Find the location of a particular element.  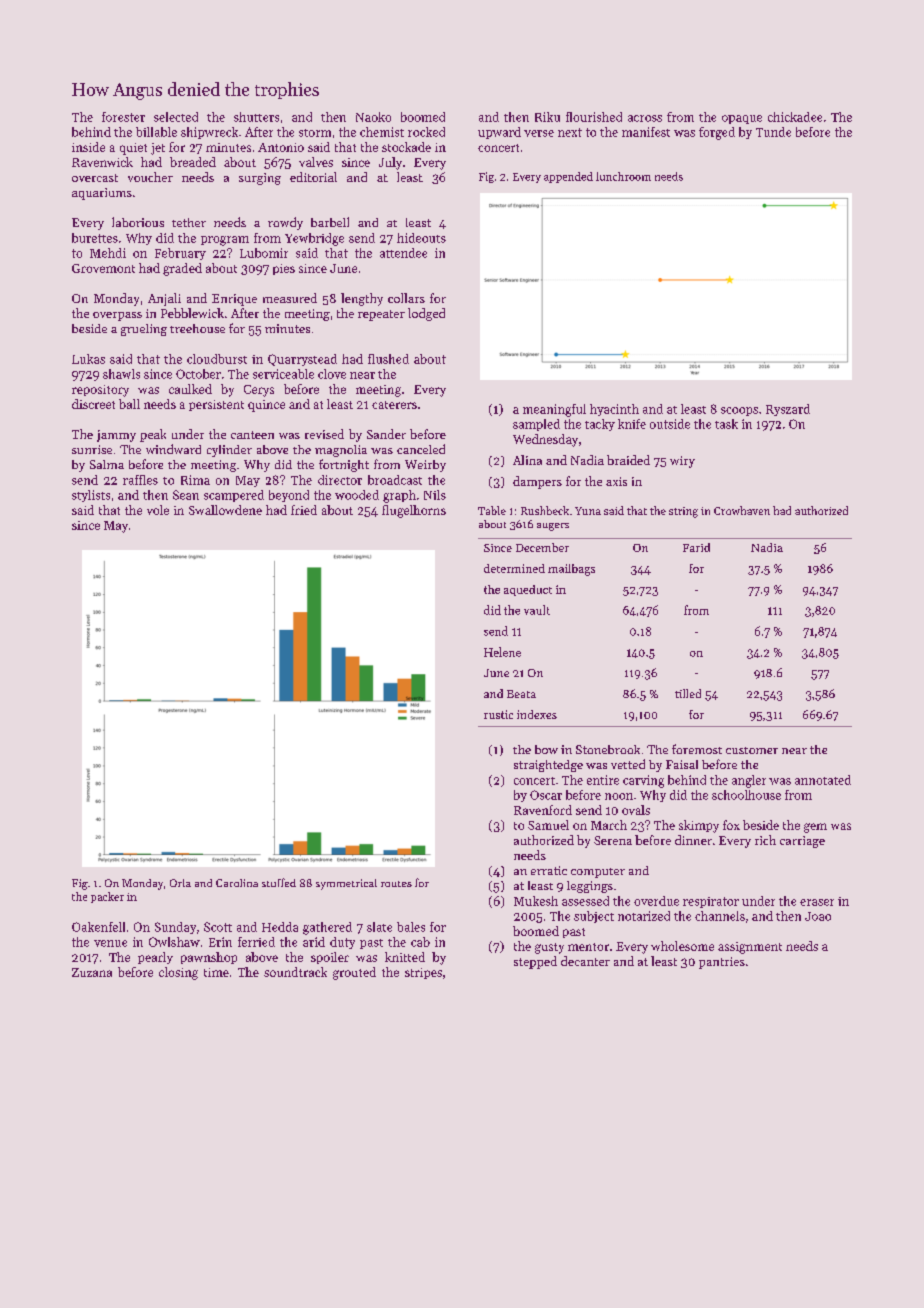

packer is located at coordinates (107, 897).
